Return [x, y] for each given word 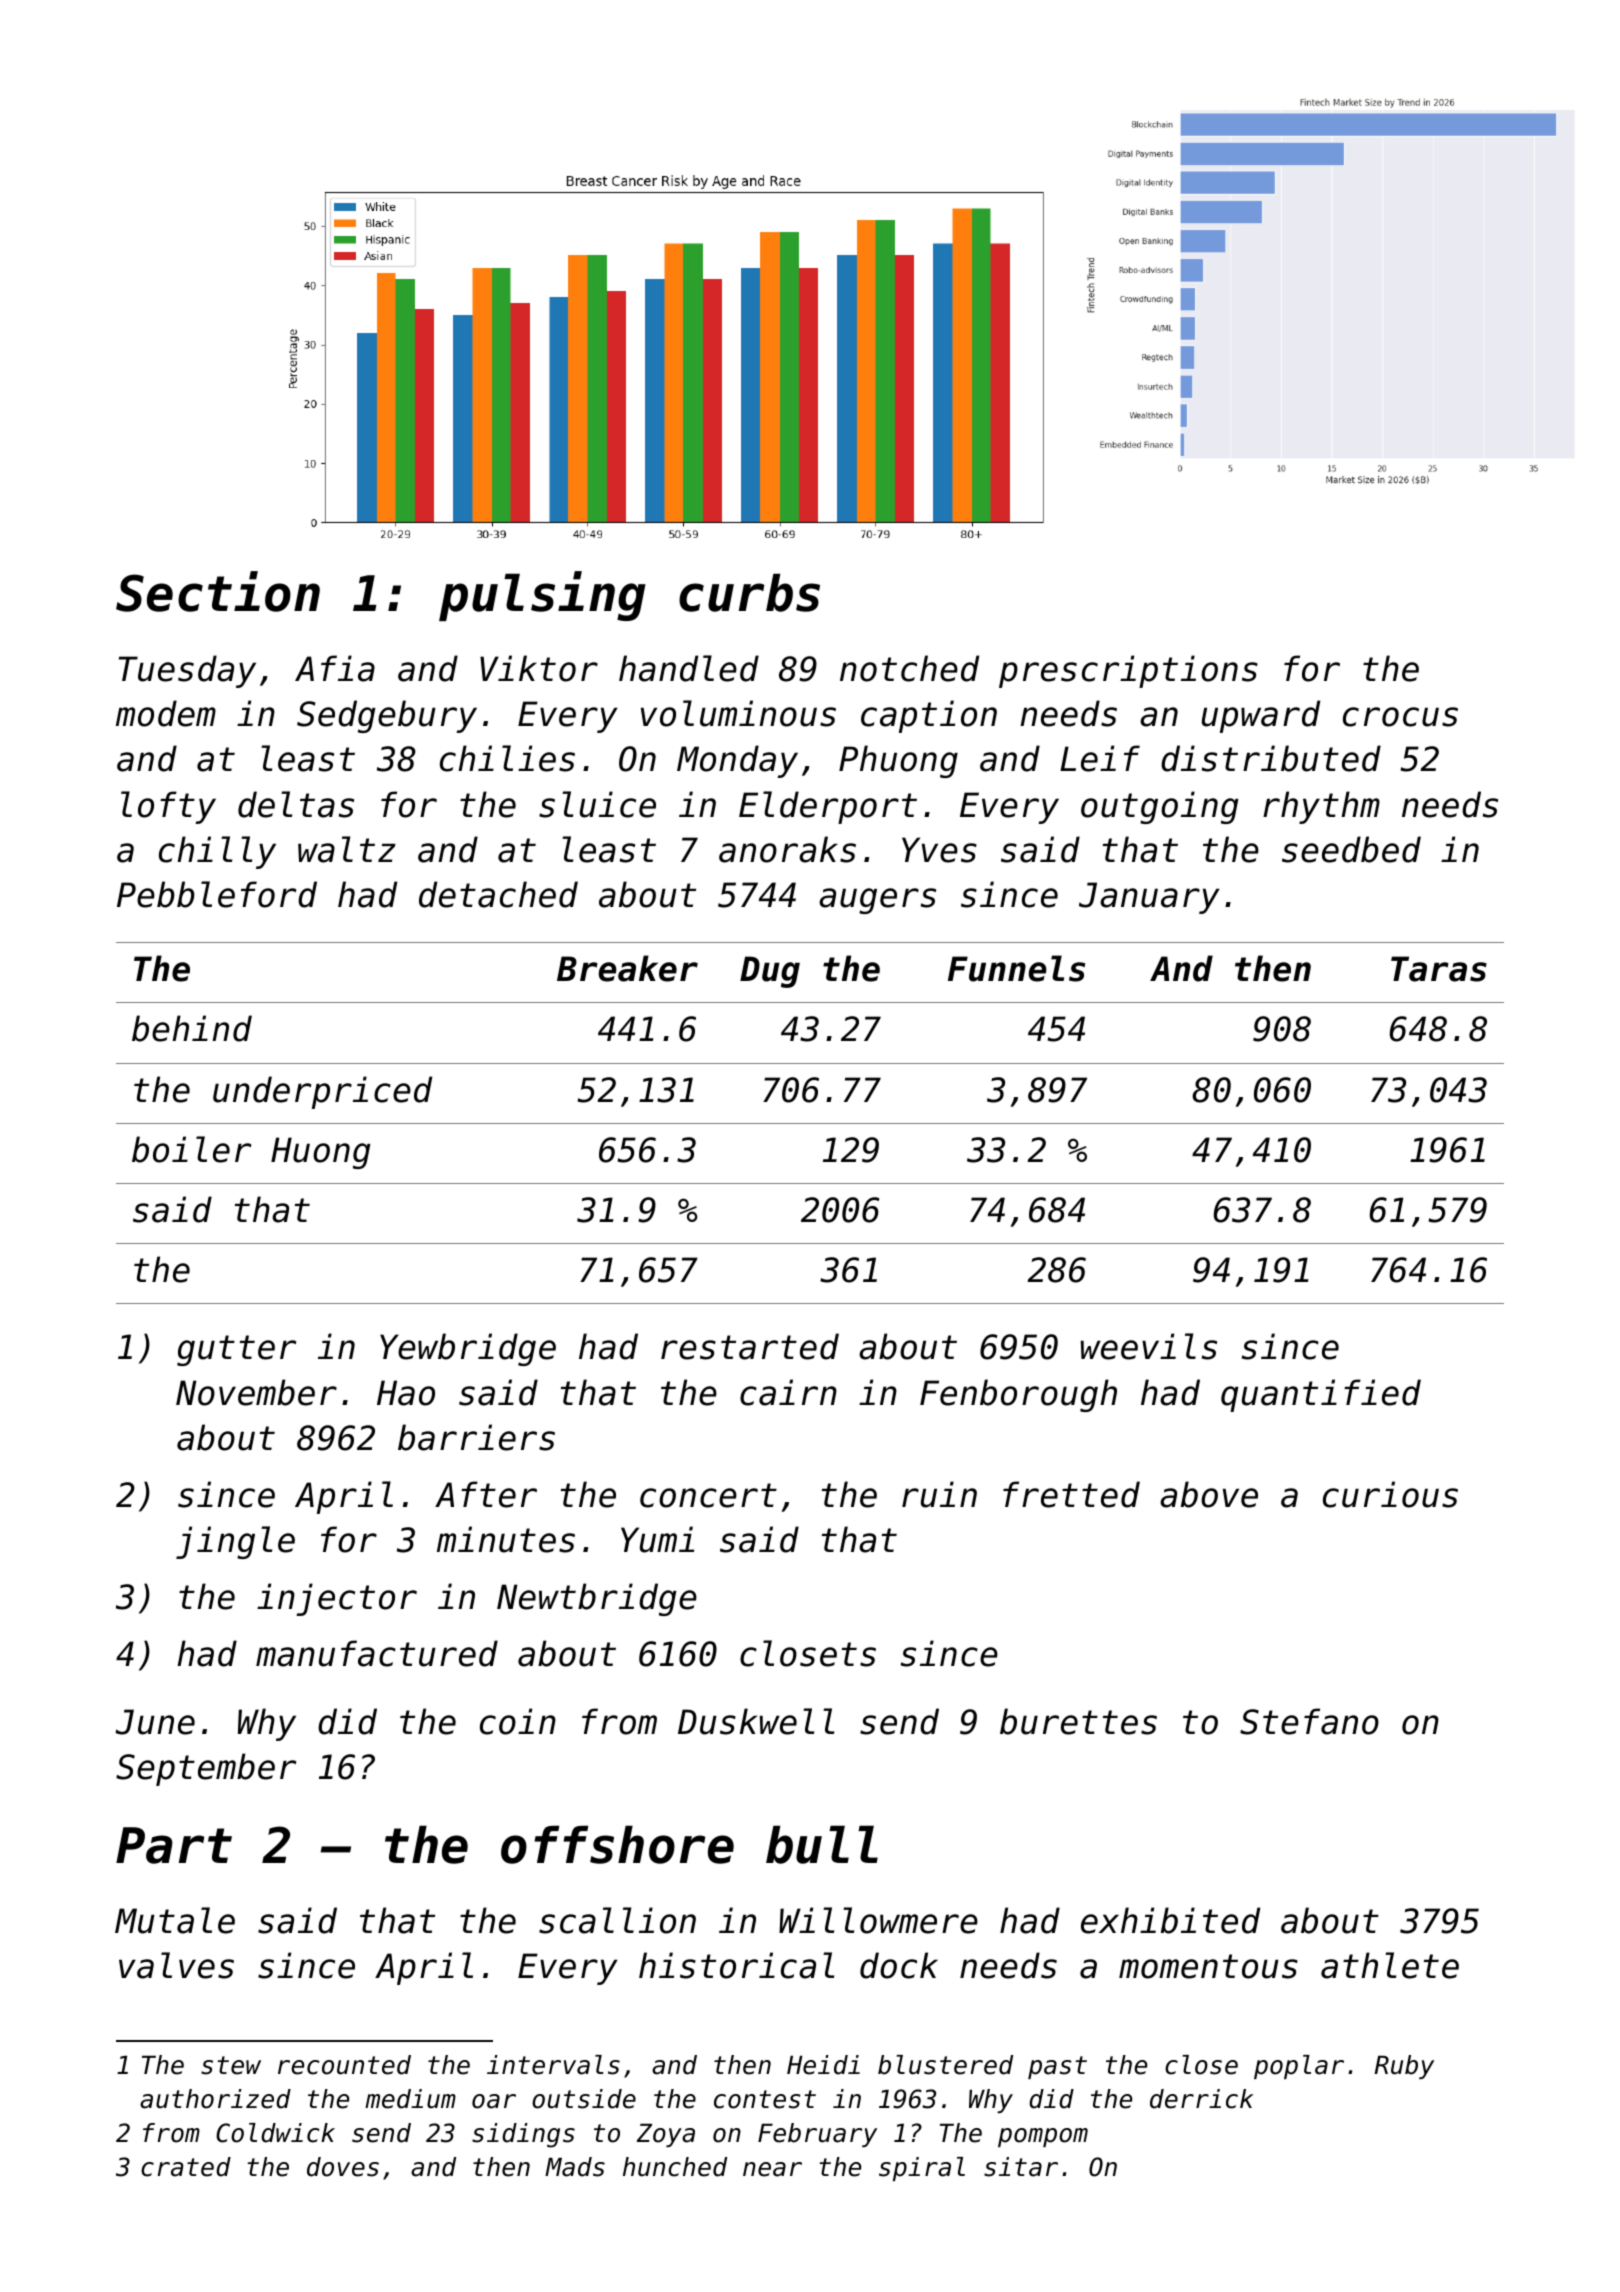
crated [186, 2167]
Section [218, 591]
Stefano [1309, 1721]
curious [1390, 1494]
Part [174, 1845]
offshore [617, 1844]
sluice [597, 804]
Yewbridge [468, 1349]
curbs [749, 592]
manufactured [377, 1653]
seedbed [1351, 849]
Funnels [1016, 968]
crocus [1400, 717]
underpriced [322, 1092]
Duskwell [756, 1721]
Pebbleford [217, 894]
